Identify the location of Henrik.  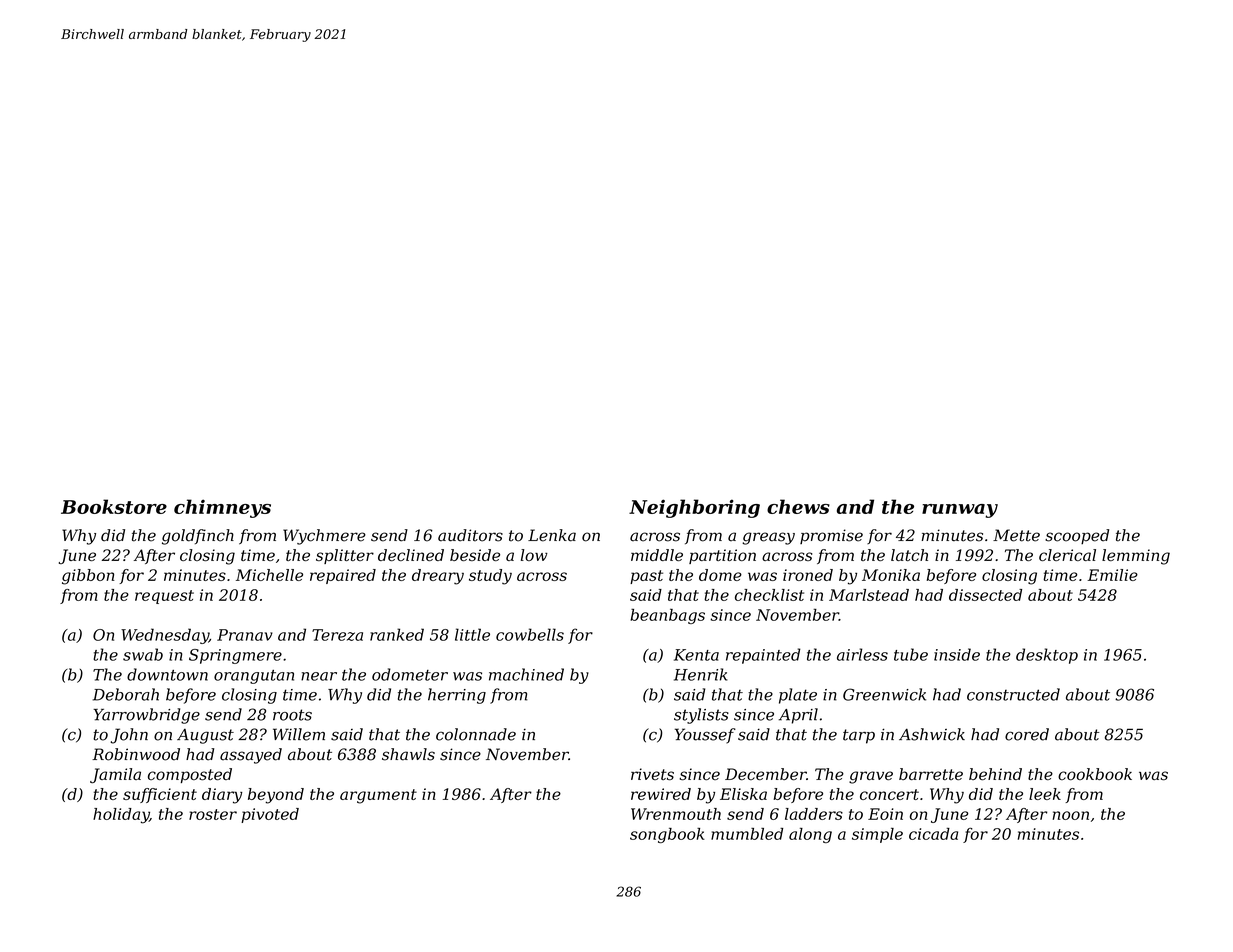
(700, 674).
